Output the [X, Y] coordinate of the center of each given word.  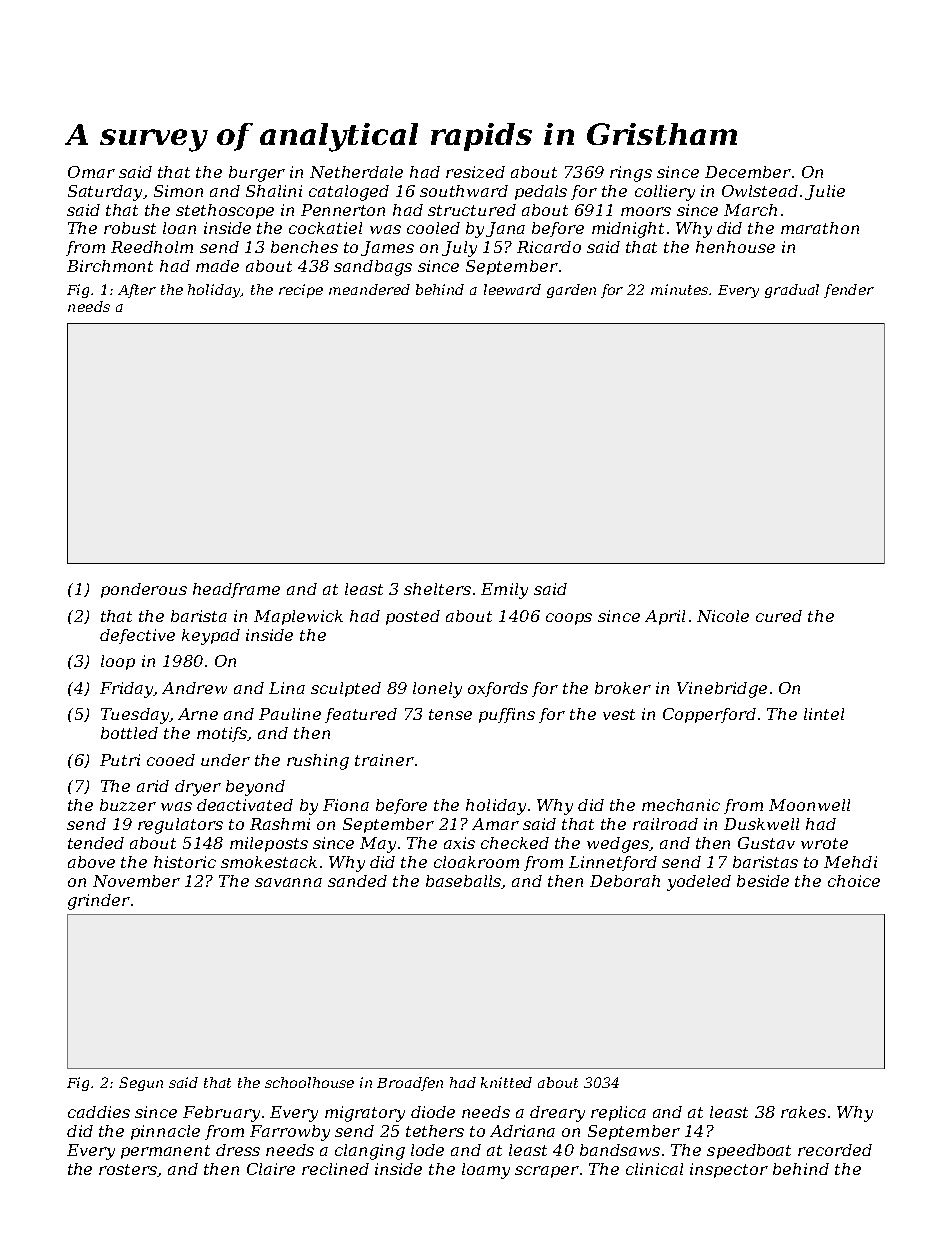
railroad [665, 824]
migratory [365, 1114]
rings [631, 174]
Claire [271, 1169]
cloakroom [476, 862]
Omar [91, 172]
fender [849, 291]
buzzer [128, 805]
